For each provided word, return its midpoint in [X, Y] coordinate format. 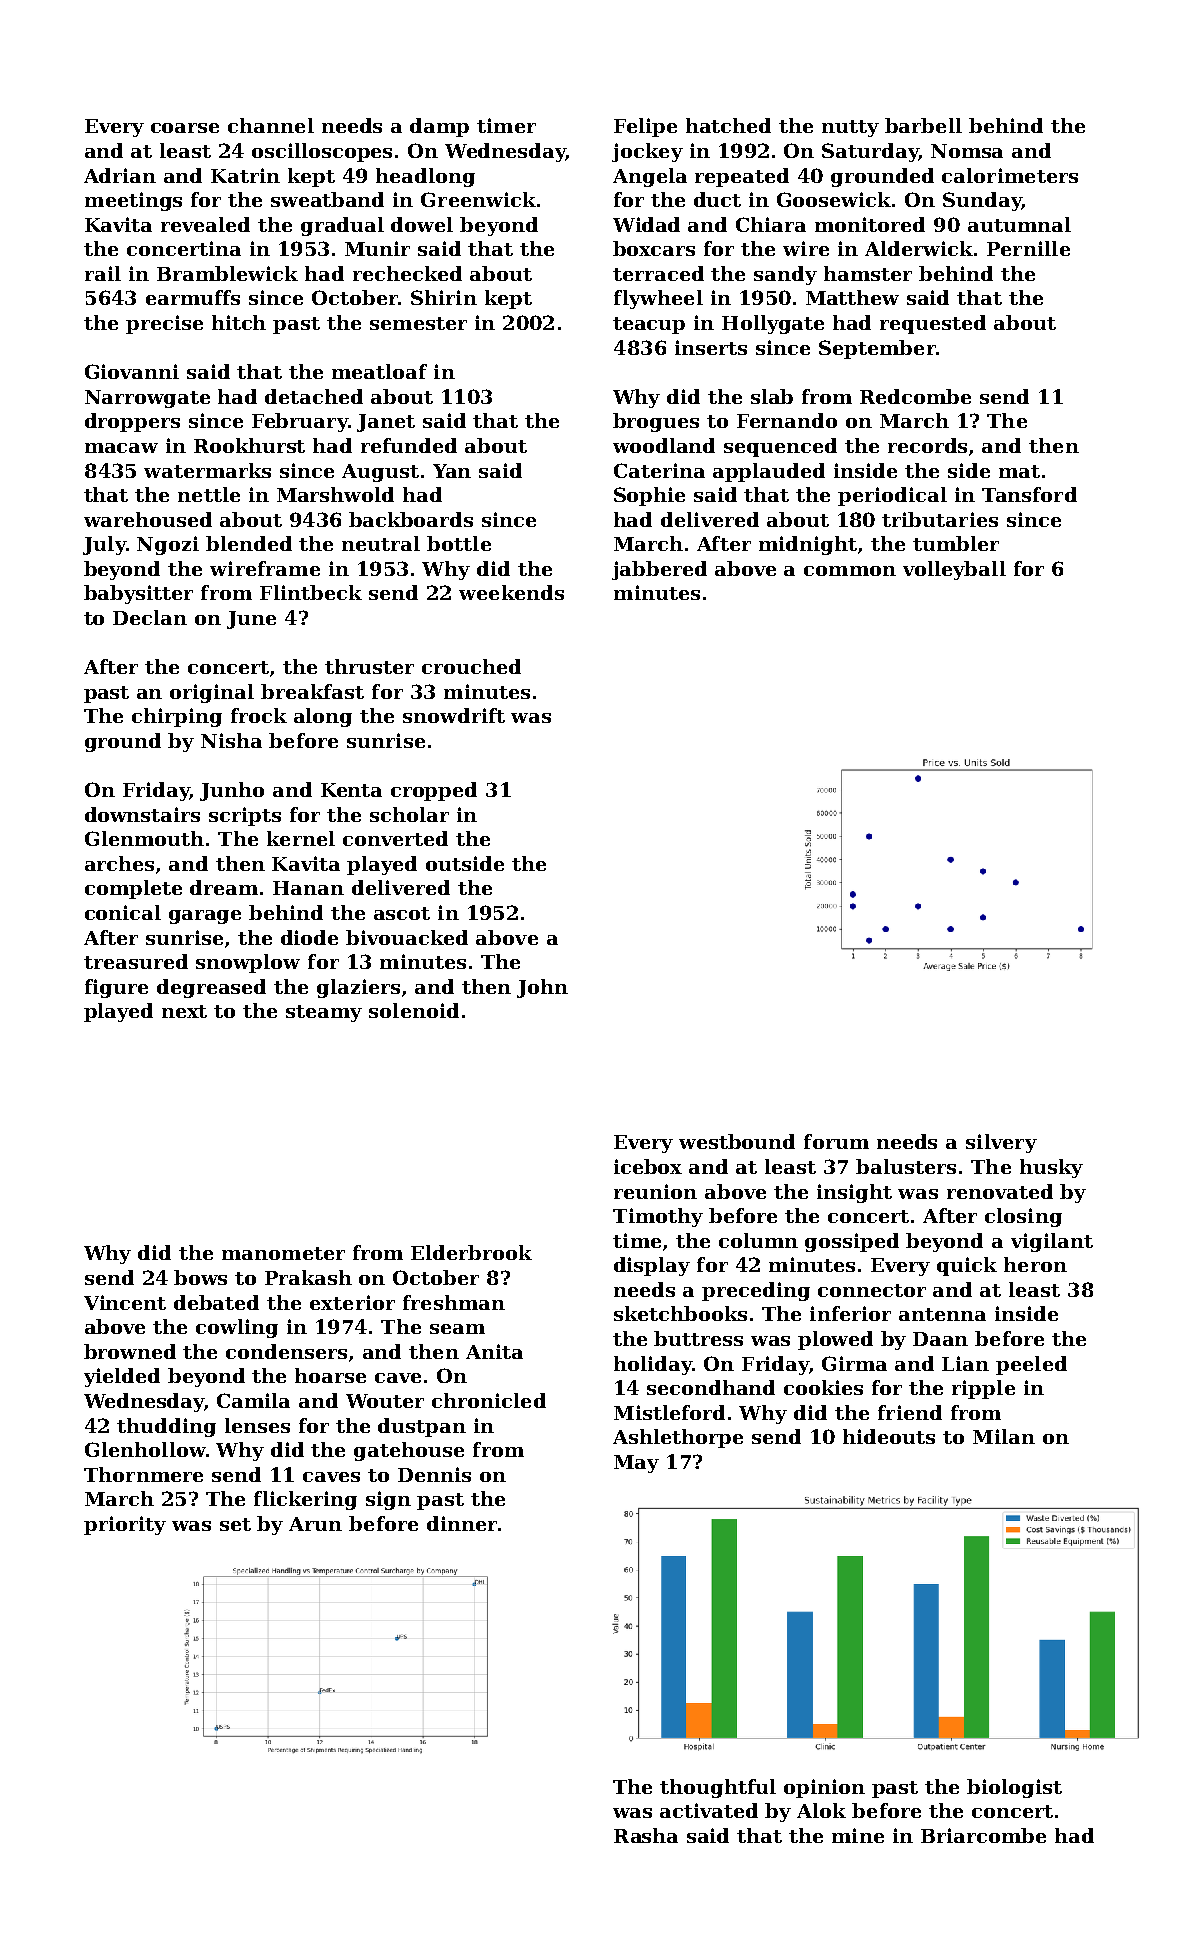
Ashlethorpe [678, 1438]
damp [439, 127]
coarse [185, 128]
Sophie [649, 496]
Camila [253, 1400]
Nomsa [967, 151]
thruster [369, 666]
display [652, 1266]
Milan [1004, 1436]
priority [125, 1525]
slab [772, 396]
